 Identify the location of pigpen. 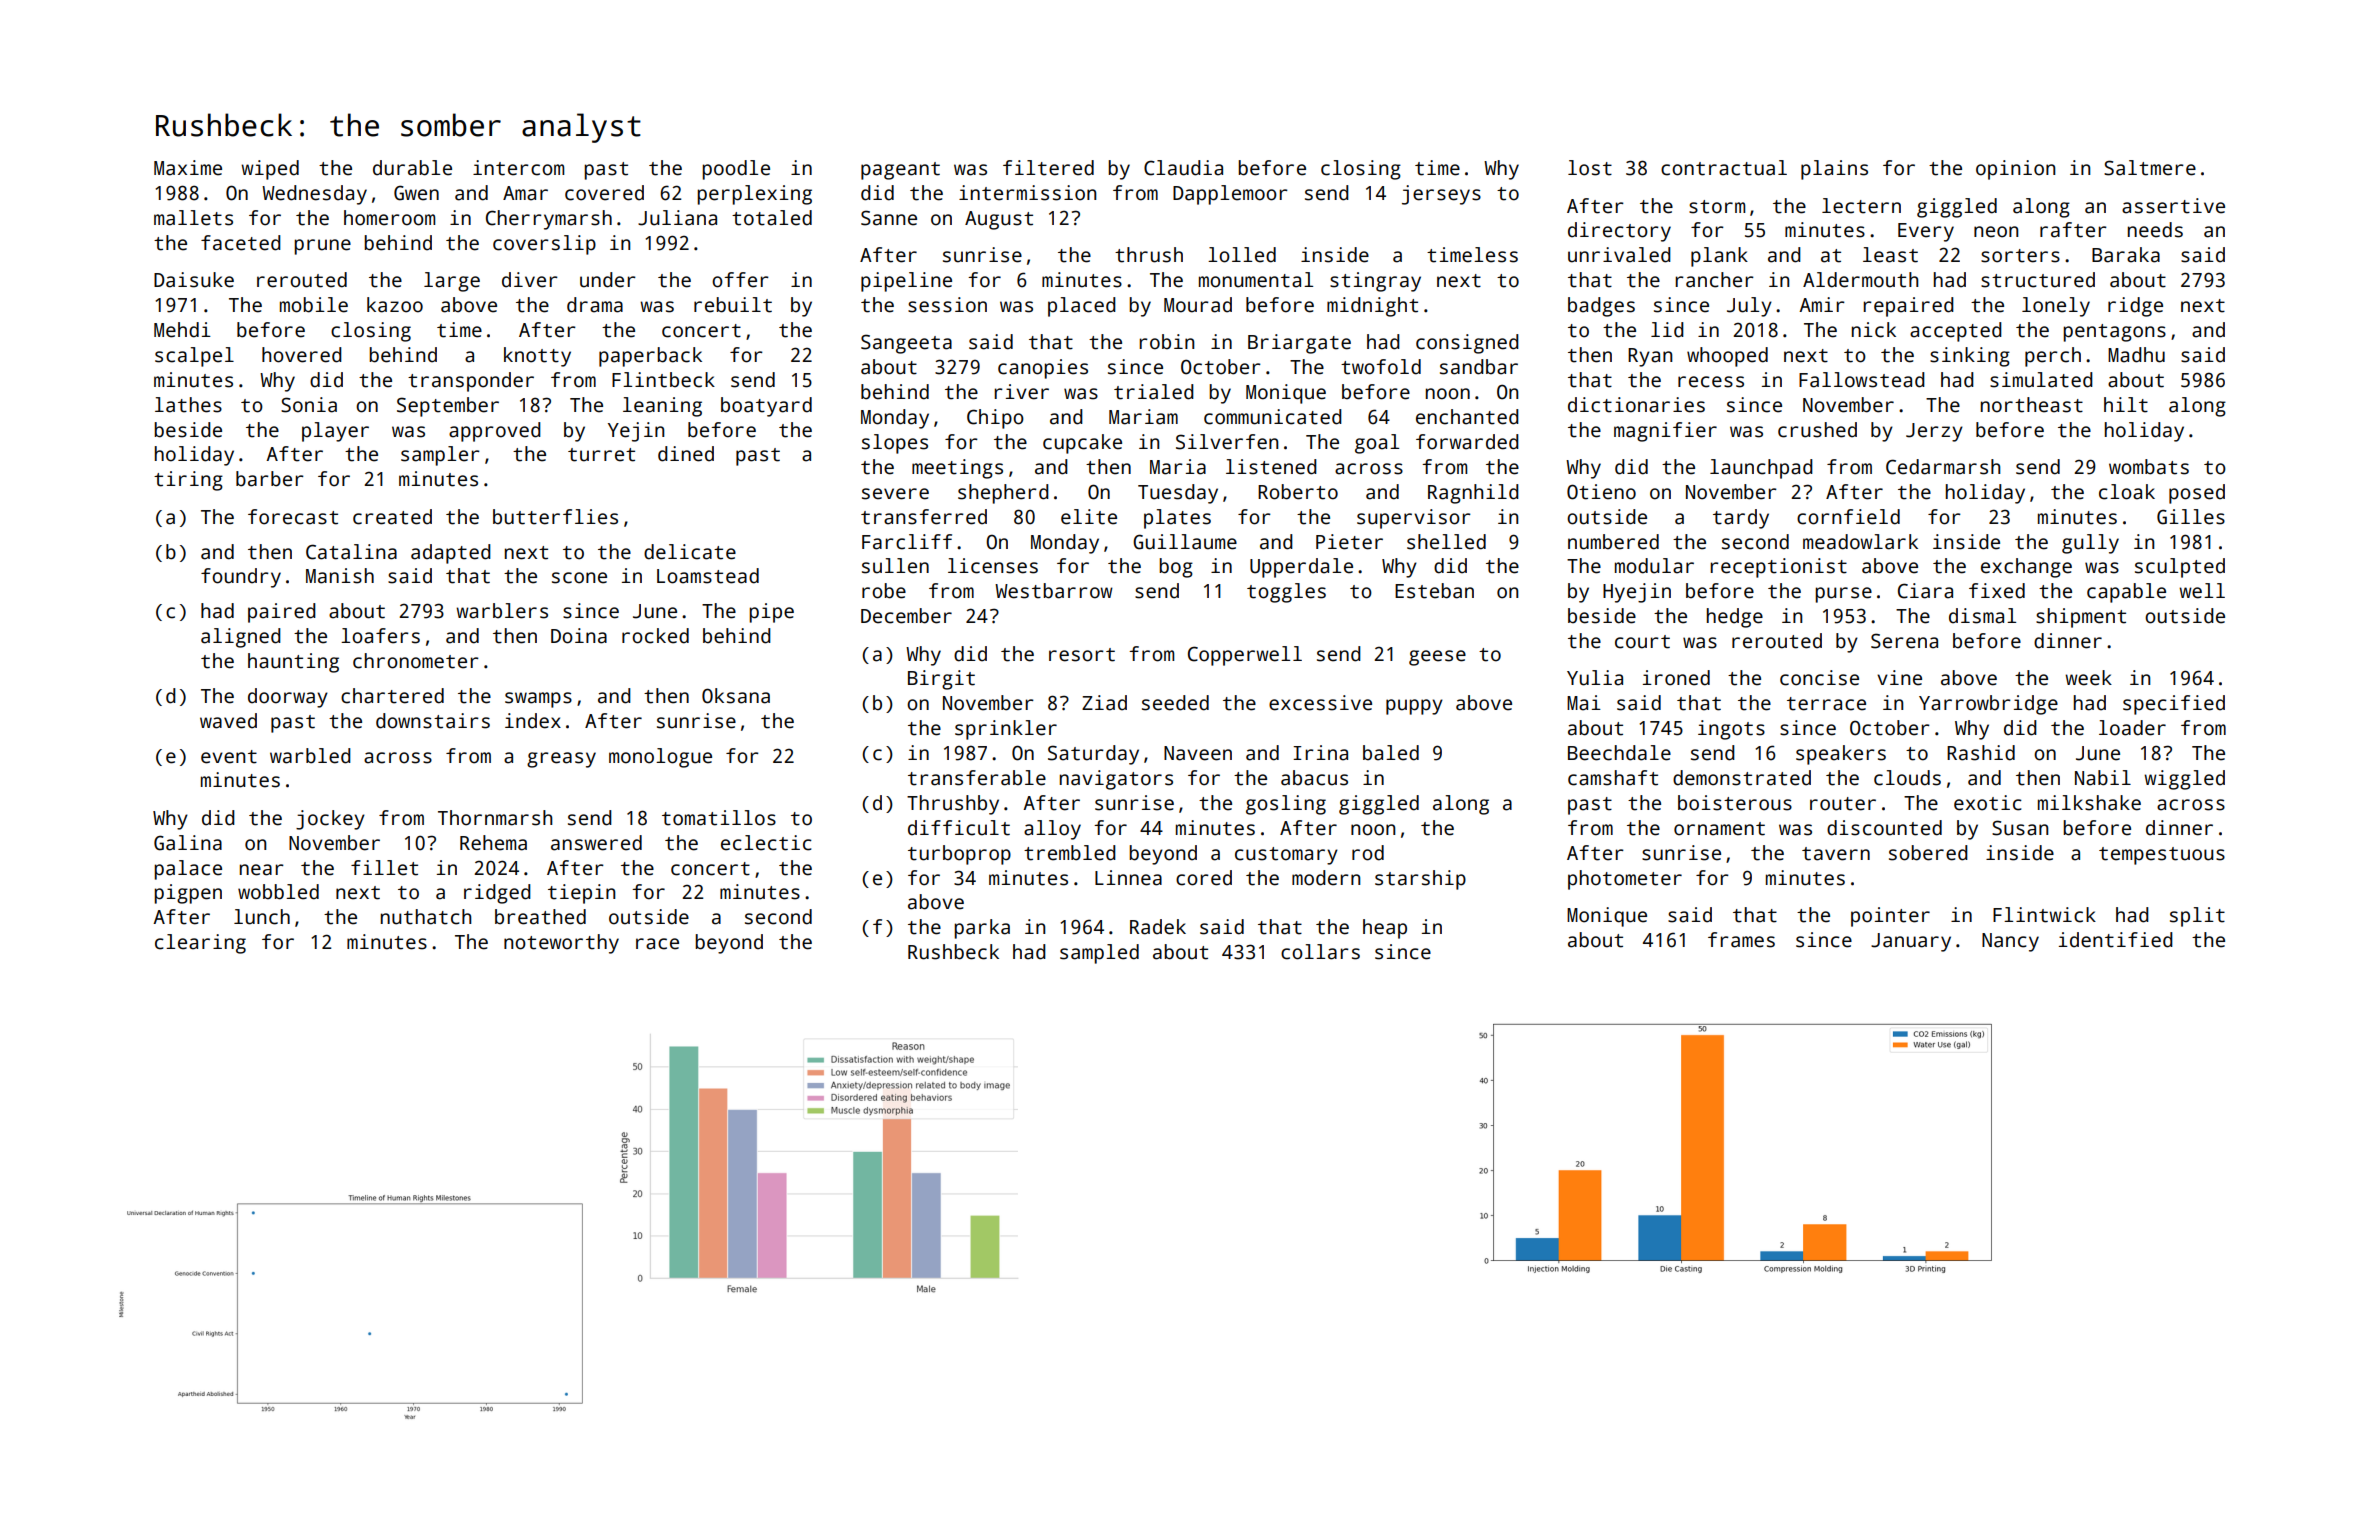
(188, 894).
